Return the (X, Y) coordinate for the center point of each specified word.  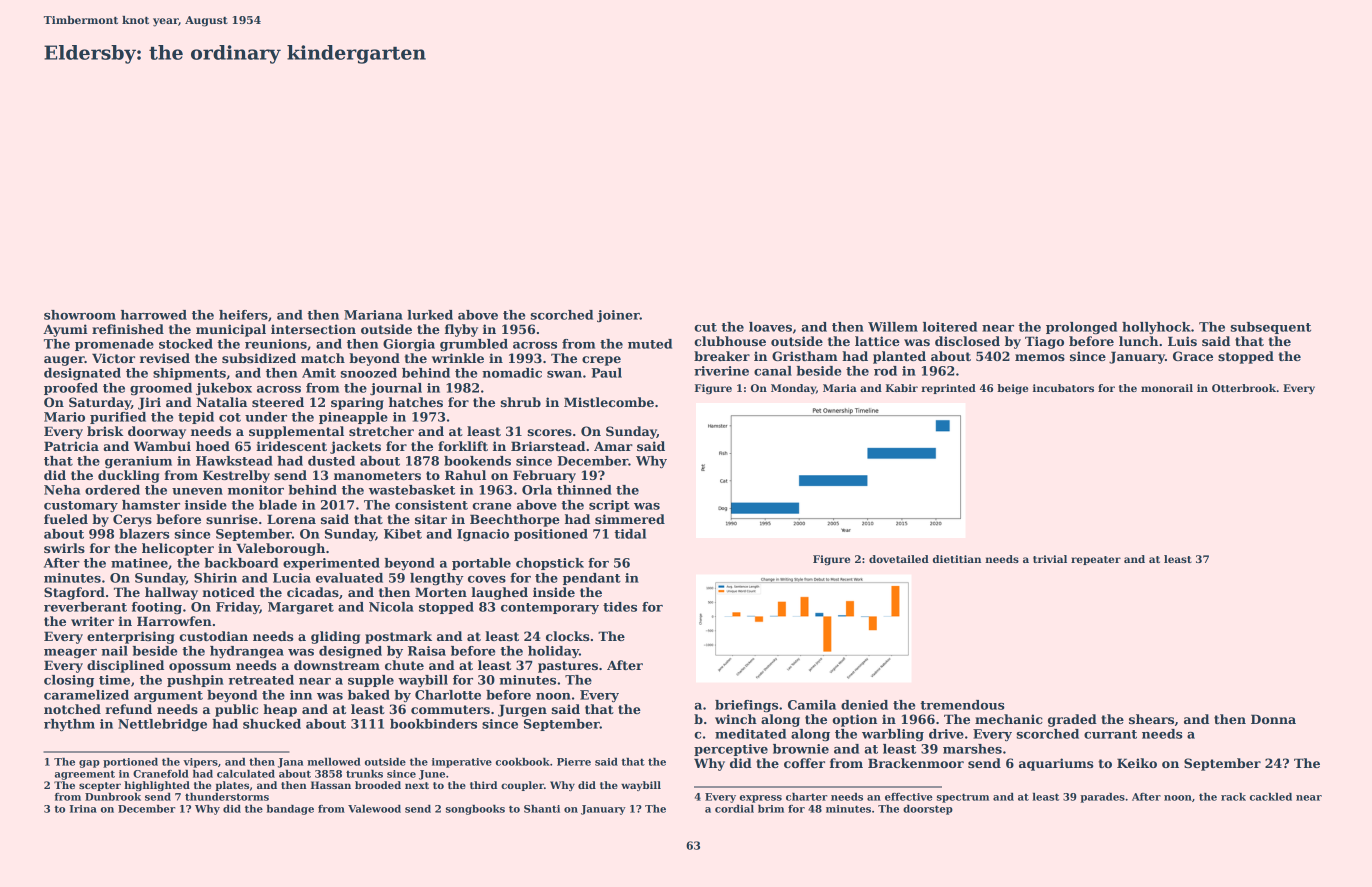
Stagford (74, 593)
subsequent (1271, 328)
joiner (618, 316)
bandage (290, 810)
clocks (567, 636)
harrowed (154, 315)
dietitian (957, 559)
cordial (734, 809)
